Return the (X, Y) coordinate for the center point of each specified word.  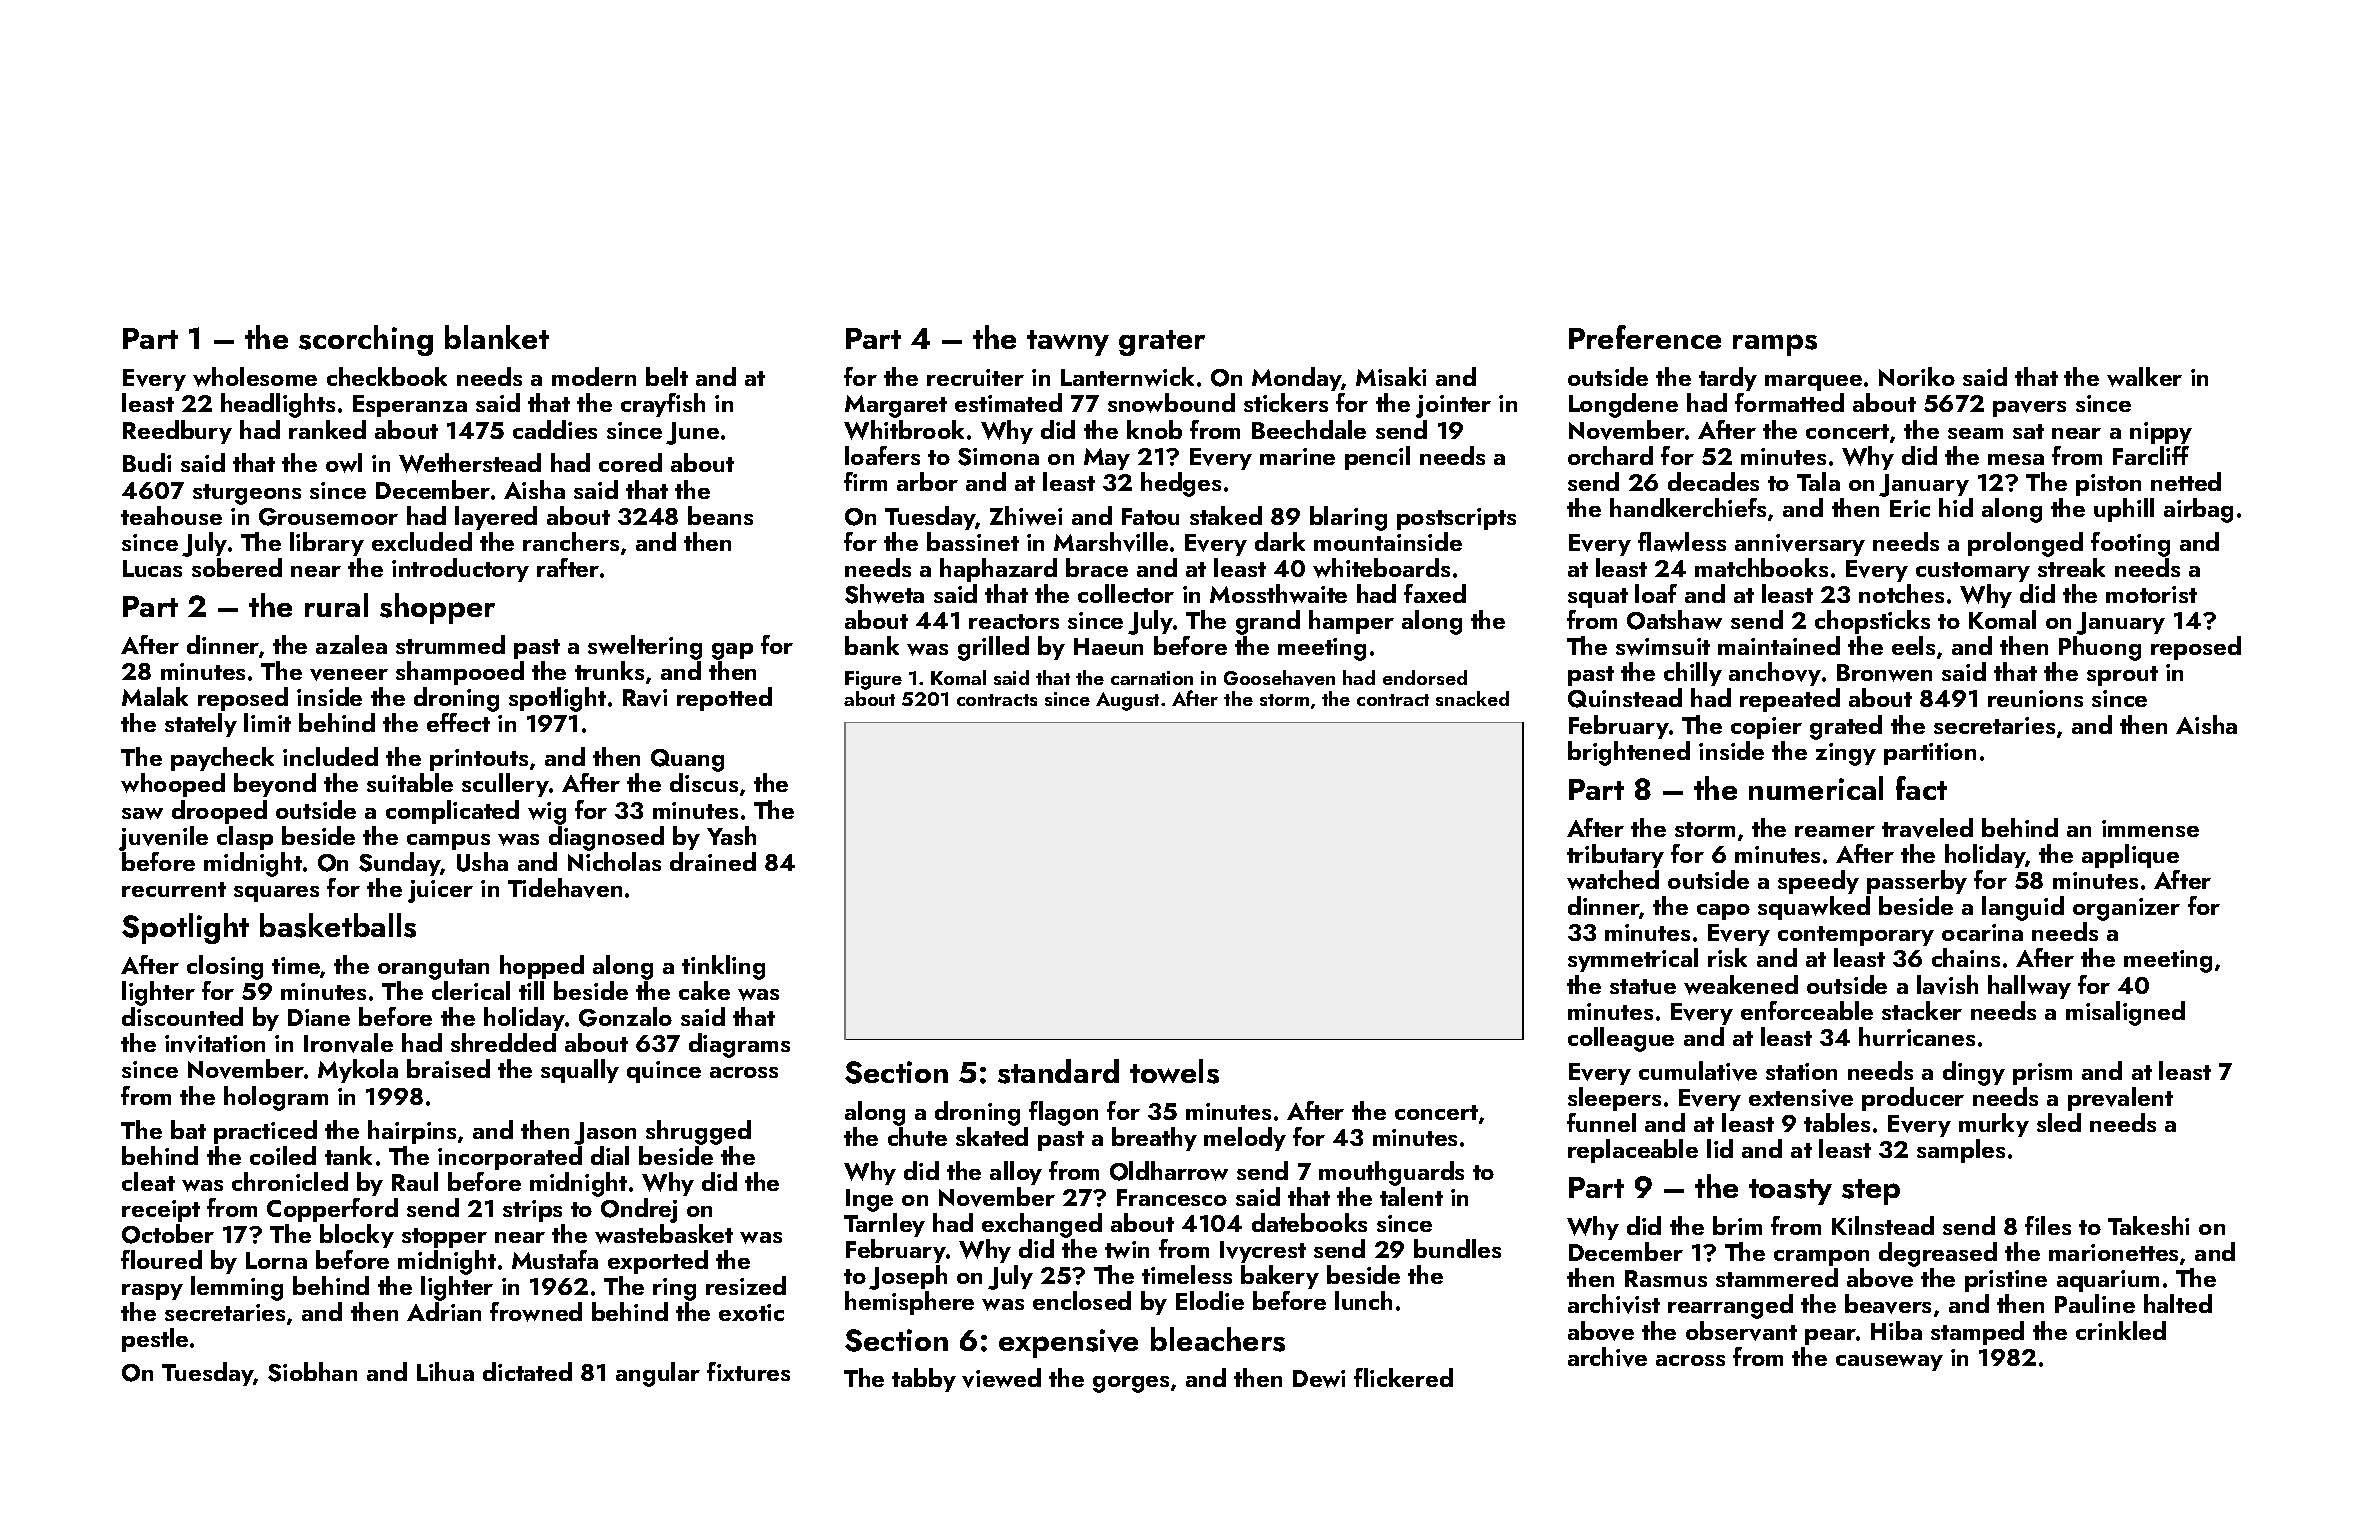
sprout (2122, 676)
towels (1174, 1071)
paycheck (222, 759)
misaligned (2125, 1013)
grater (1162, 343)
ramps (1775, 345)
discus (704, 782)
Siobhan (312, 1372)
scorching (366, 340)
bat (188, 1129)
